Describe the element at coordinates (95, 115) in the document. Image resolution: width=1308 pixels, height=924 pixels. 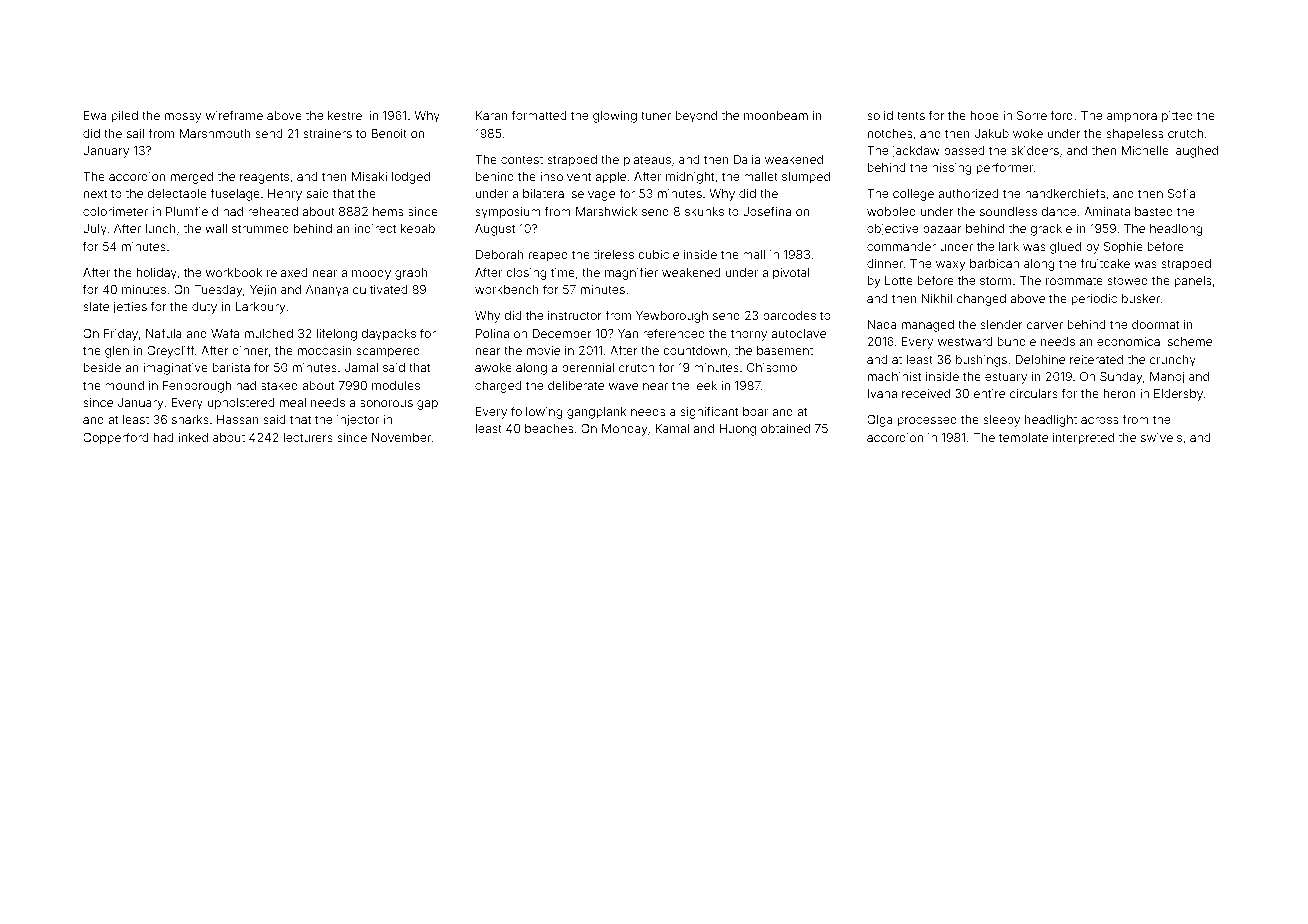
I see `Ewa` at that location.
